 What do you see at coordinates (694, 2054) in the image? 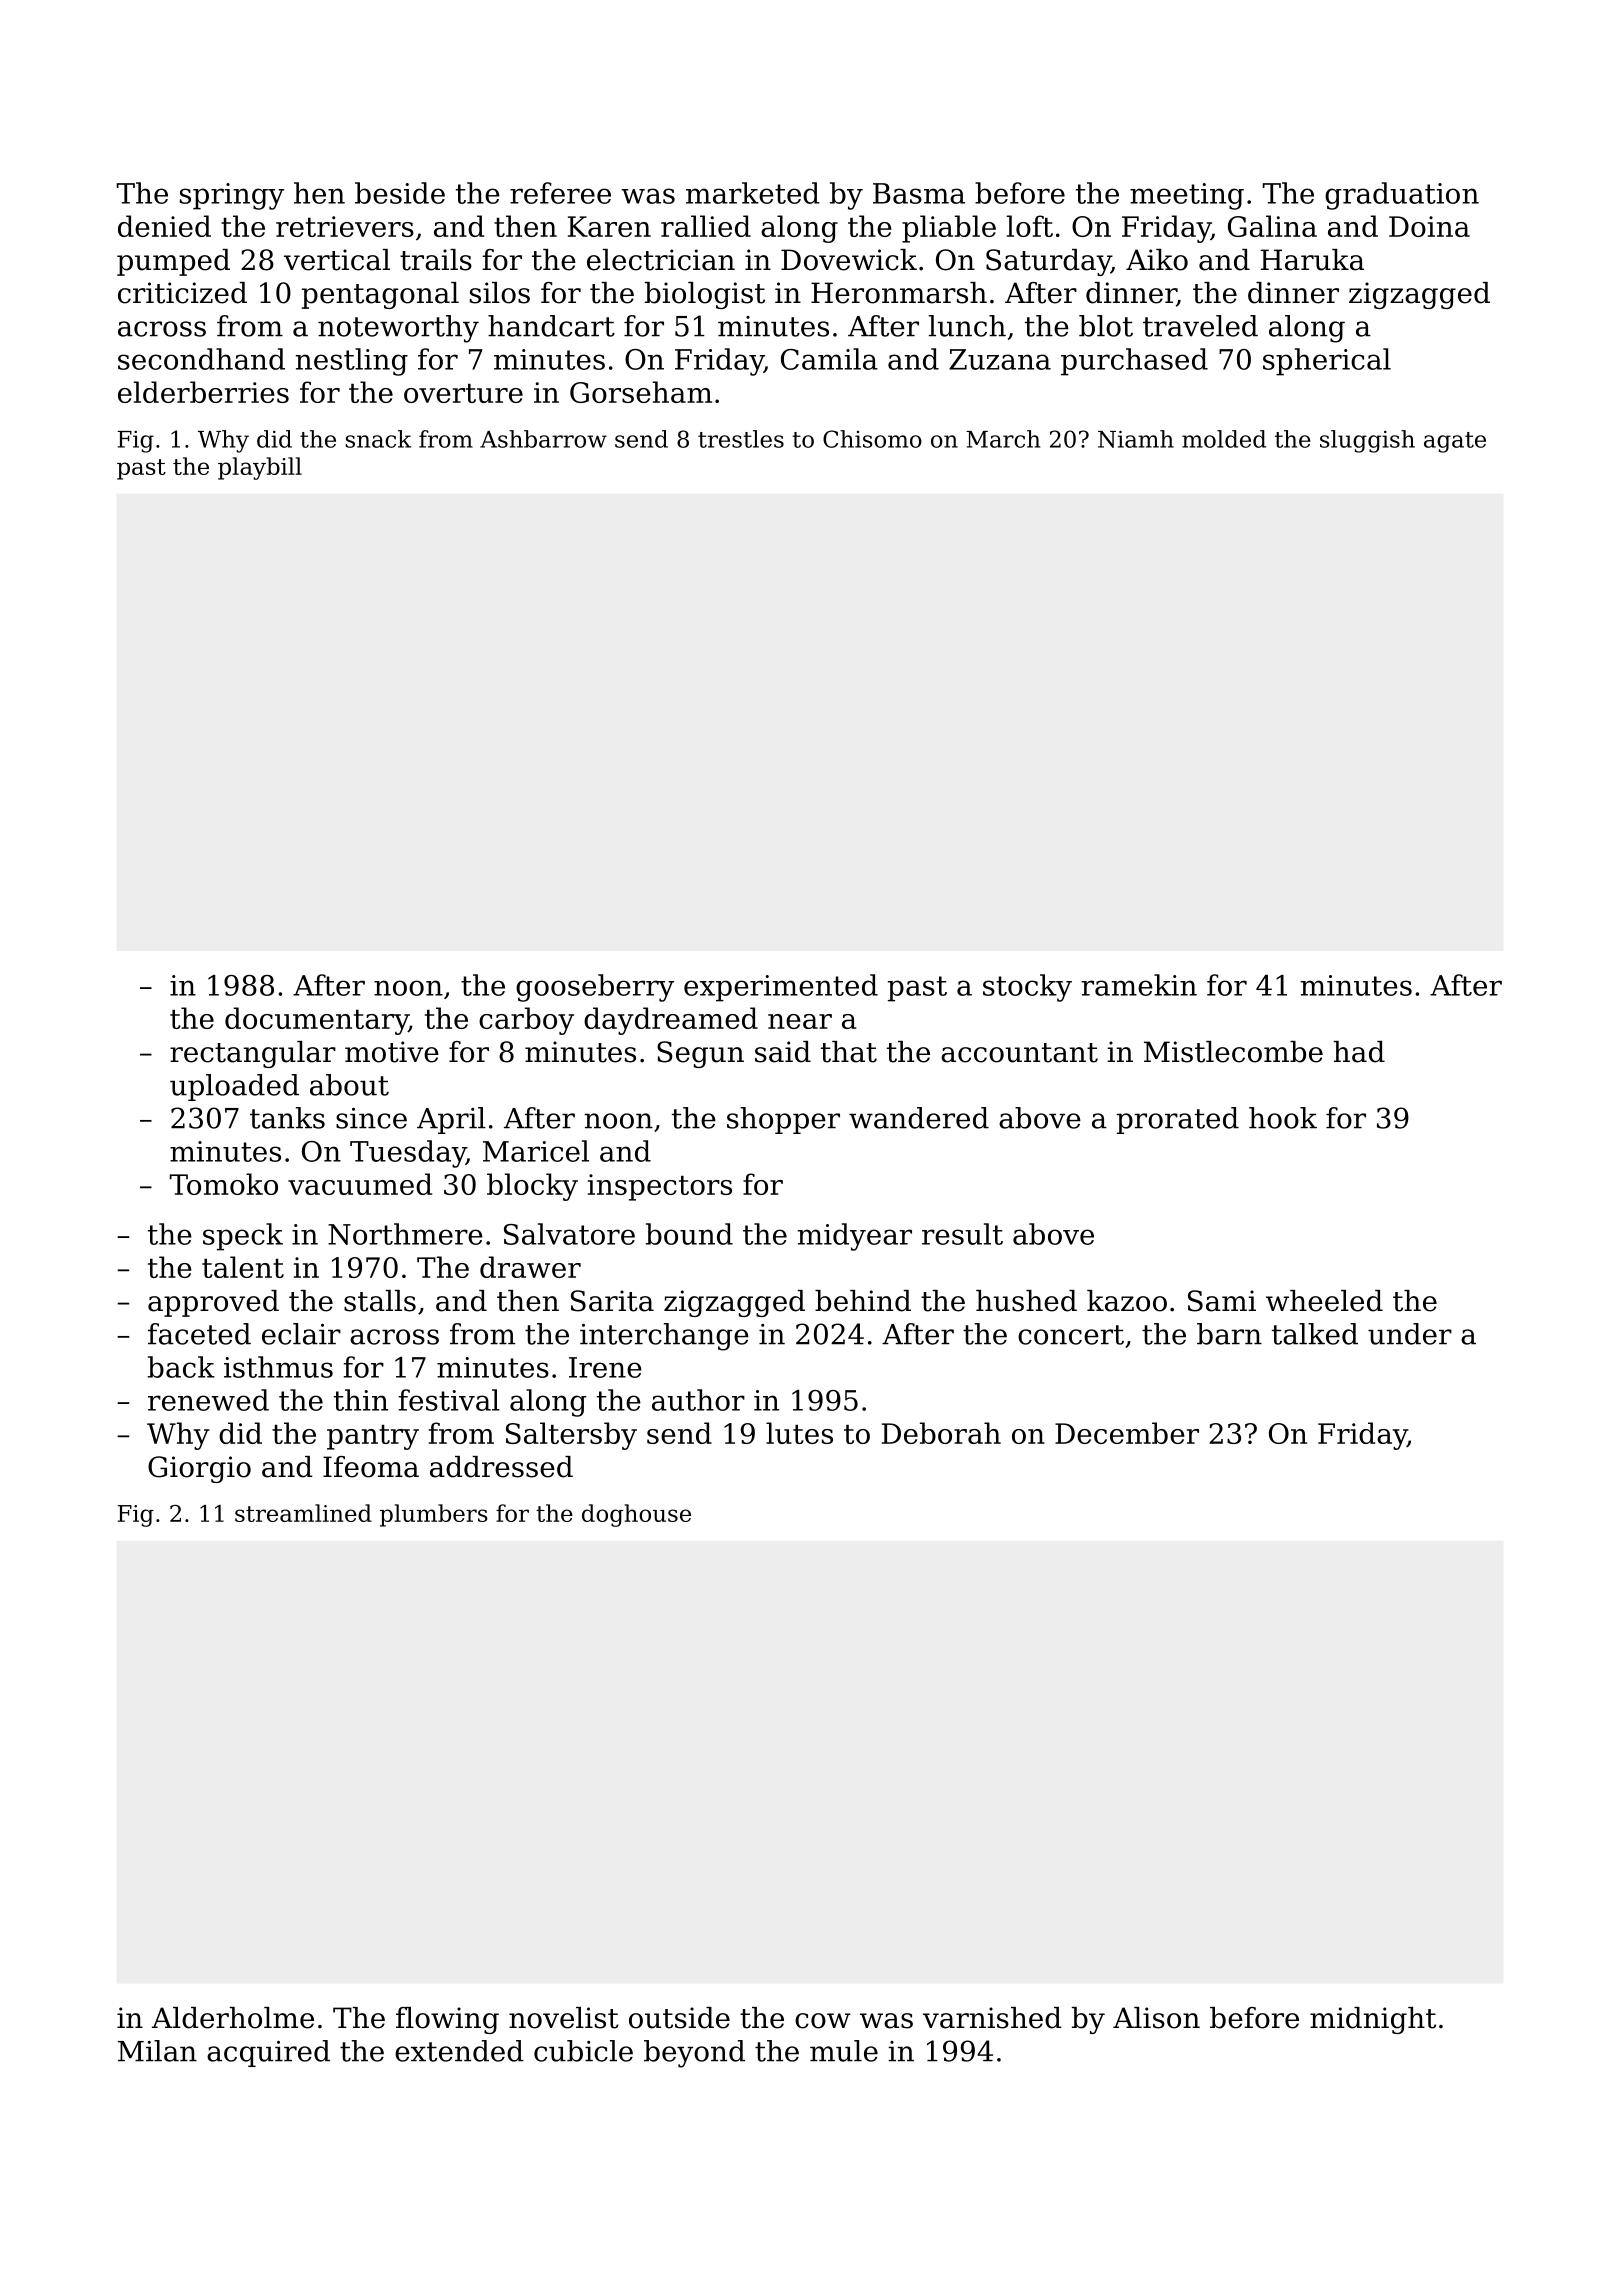
I see `beyond` at bounding box center [694, 2054].
